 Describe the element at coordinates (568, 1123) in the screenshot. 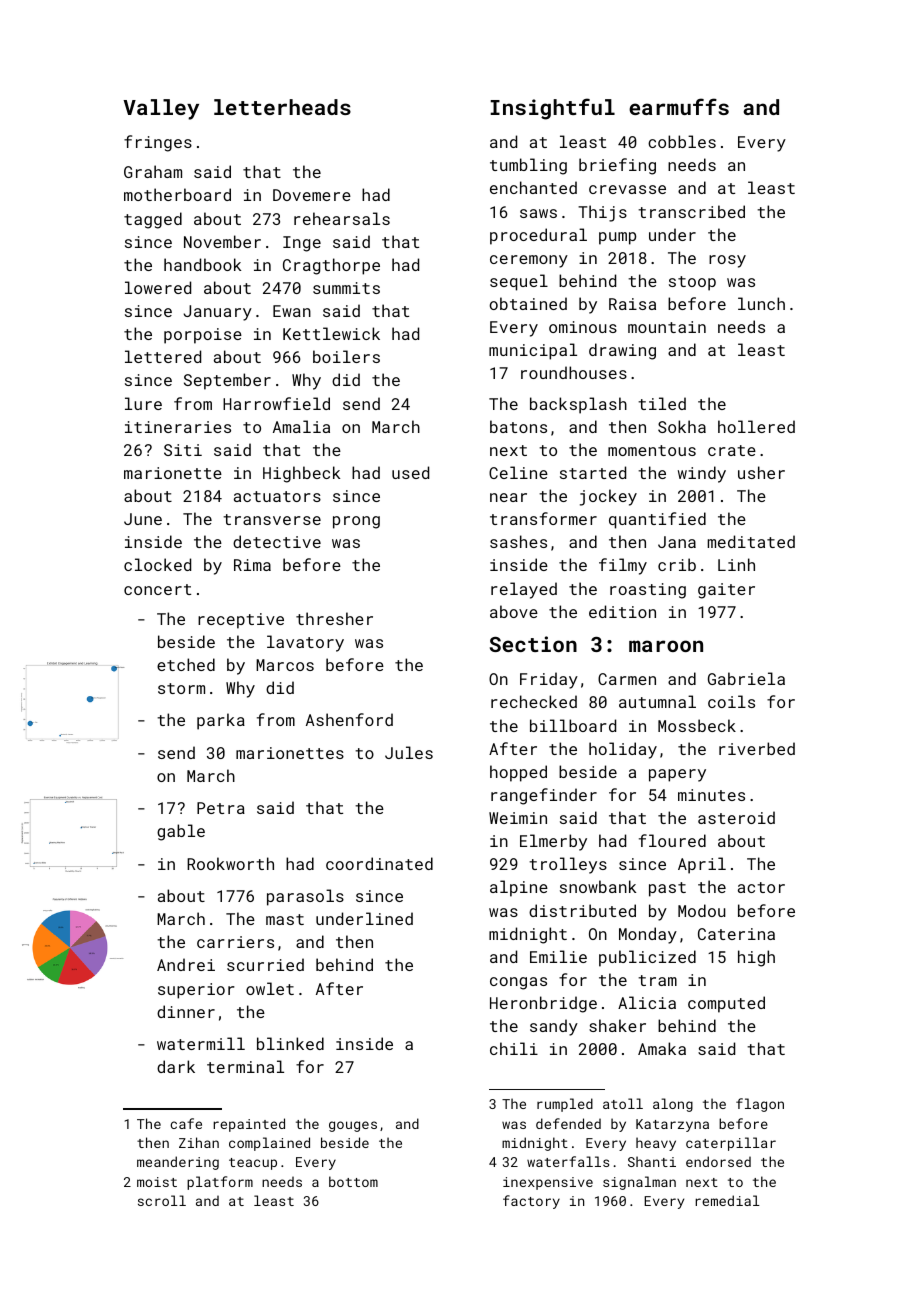

I see `defended` at that location.
